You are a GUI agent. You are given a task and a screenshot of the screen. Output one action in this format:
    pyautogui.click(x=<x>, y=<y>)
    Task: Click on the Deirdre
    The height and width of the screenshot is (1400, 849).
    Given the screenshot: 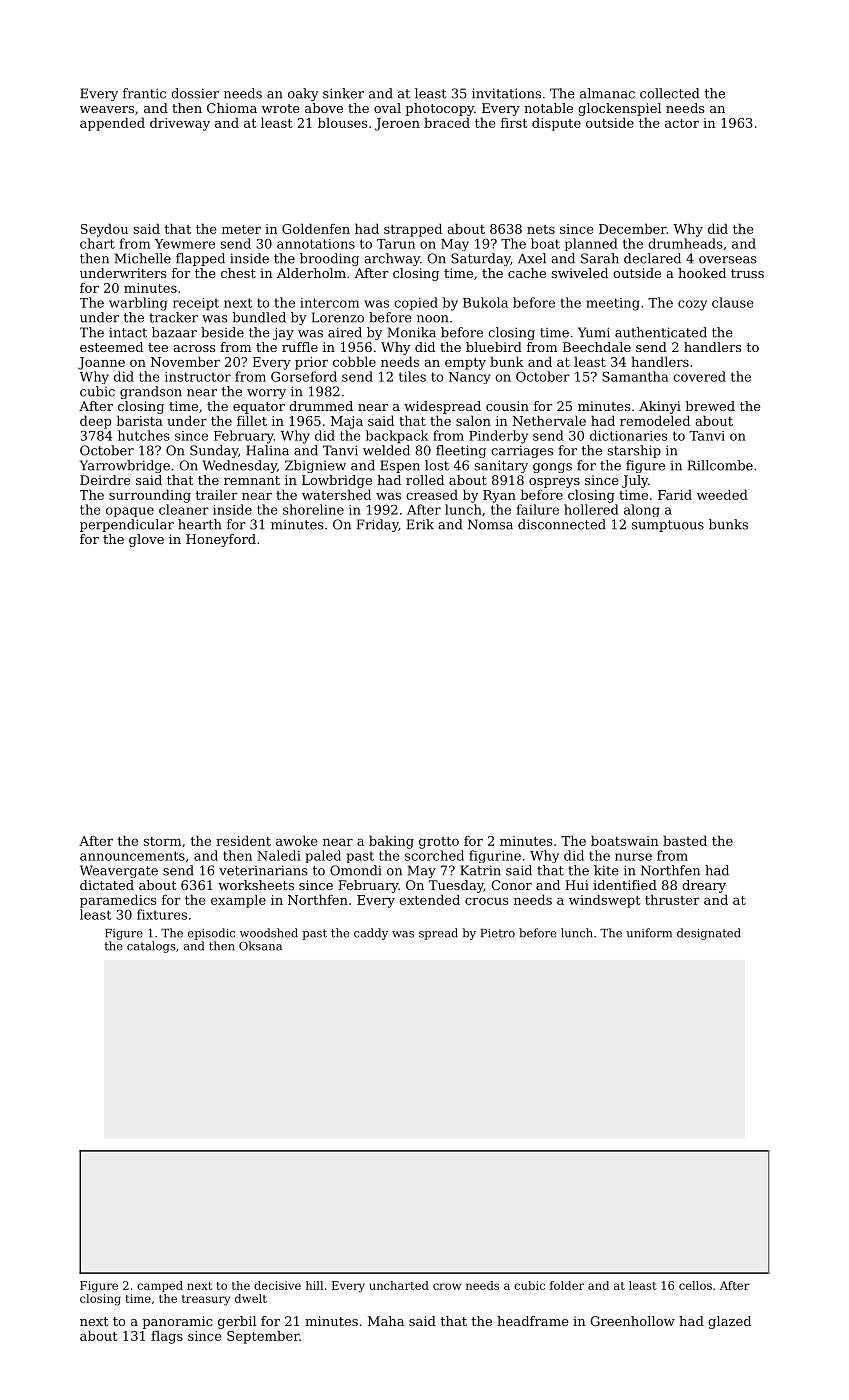 What is the action you would take?
    pyautogui.click(x=105, y=480)
